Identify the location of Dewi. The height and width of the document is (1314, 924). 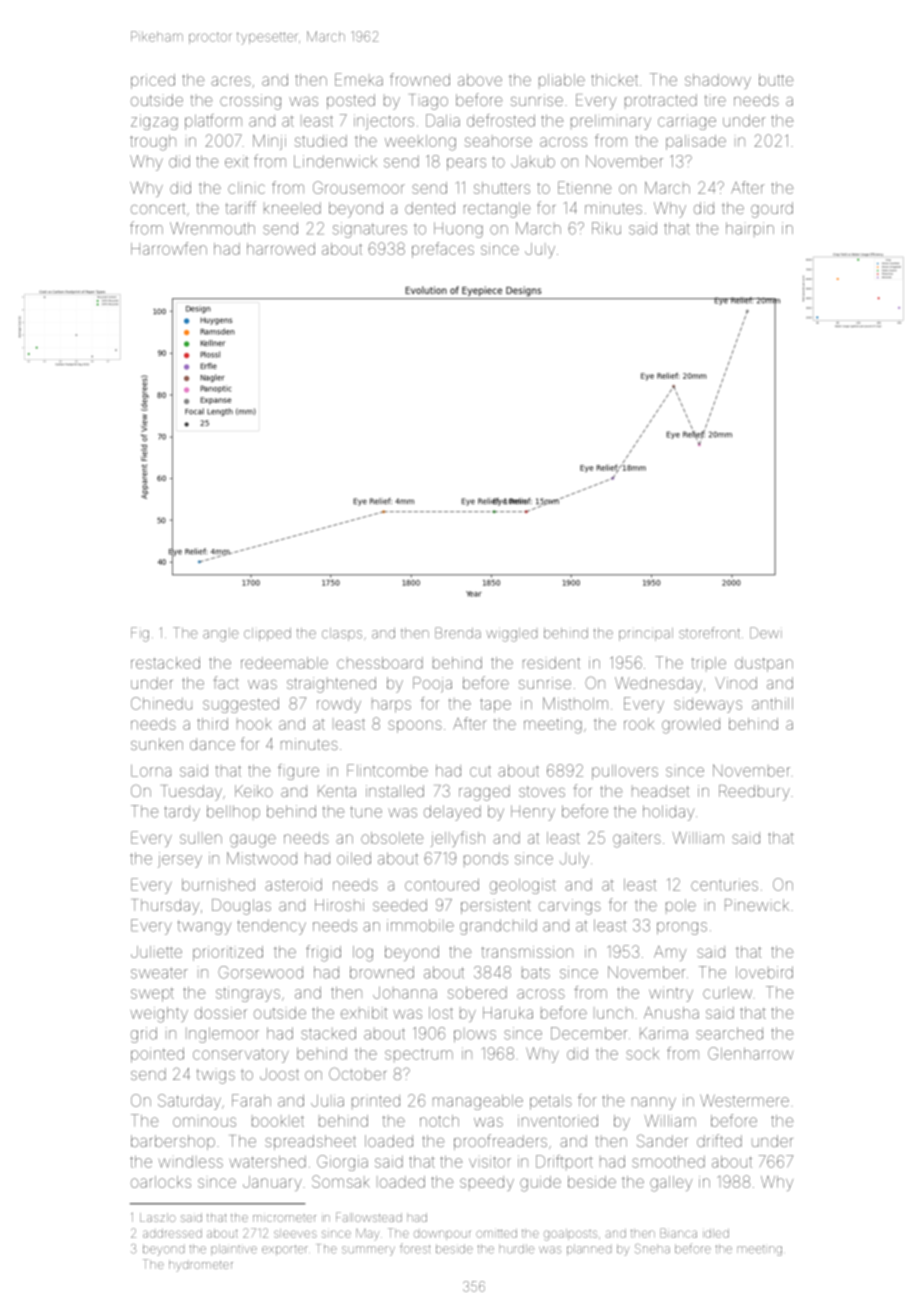
(766, 633).
